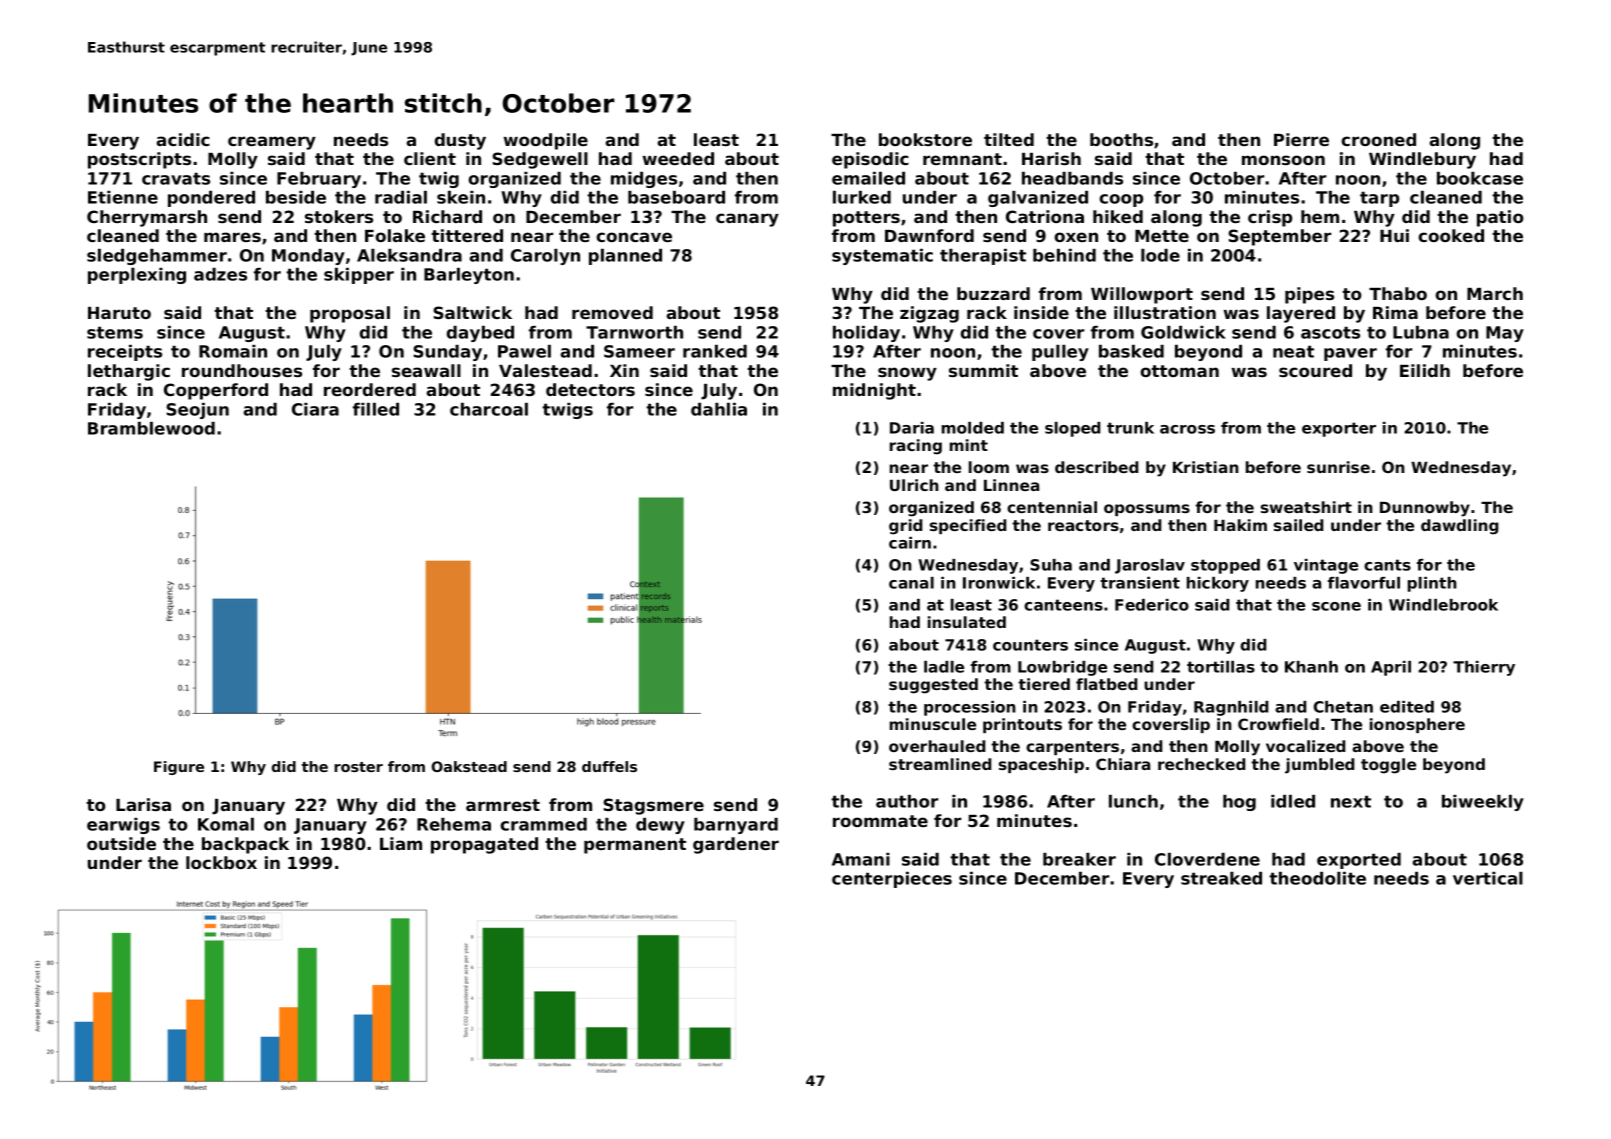 Image resolution: width=1611 pixels, height=1139 pixels. Describe the element at coordinates (612, 312) in the document. I see `removed` at that location.
